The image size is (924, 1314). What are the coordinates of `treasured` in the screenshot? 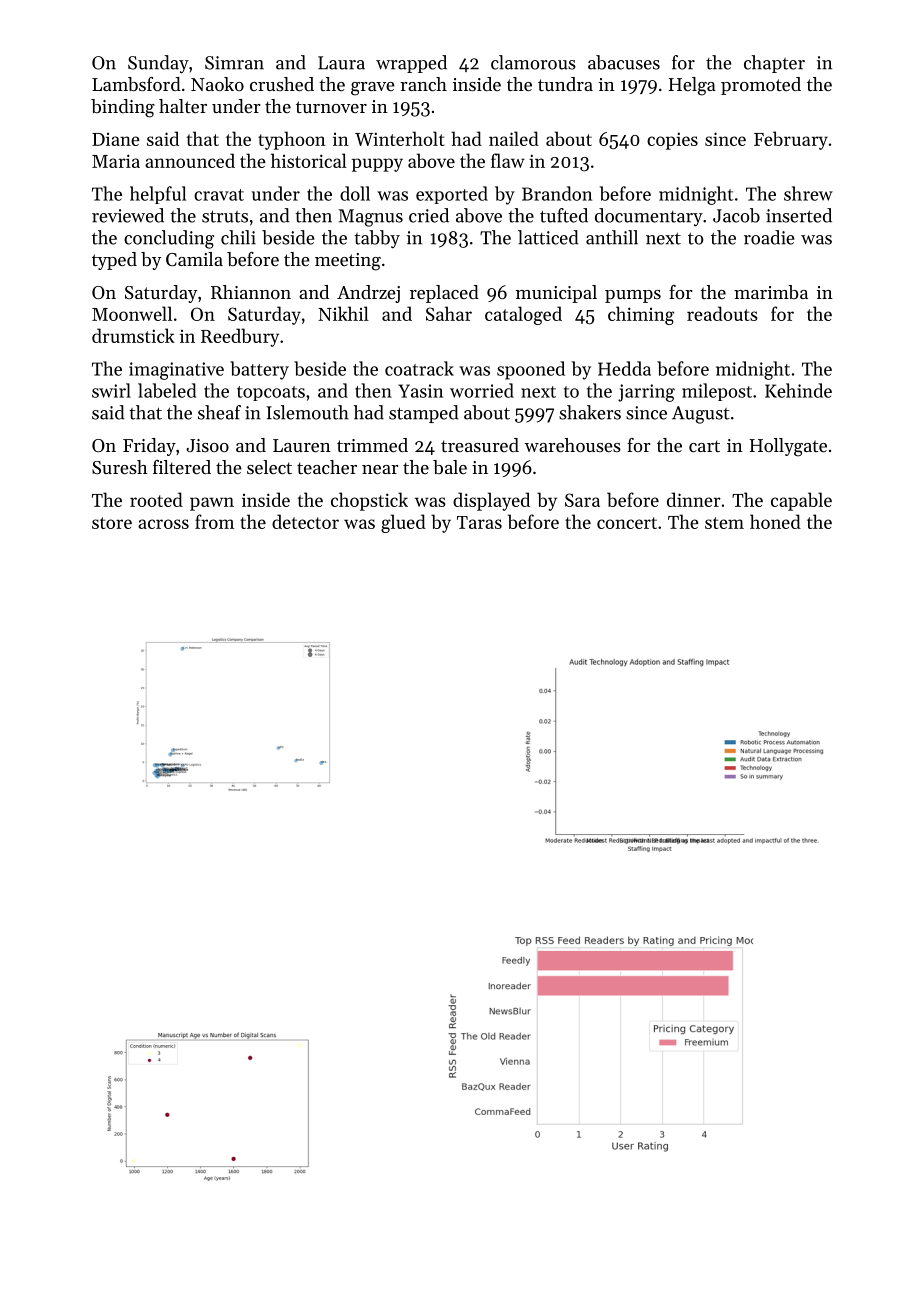 It's located at (480, 445).
